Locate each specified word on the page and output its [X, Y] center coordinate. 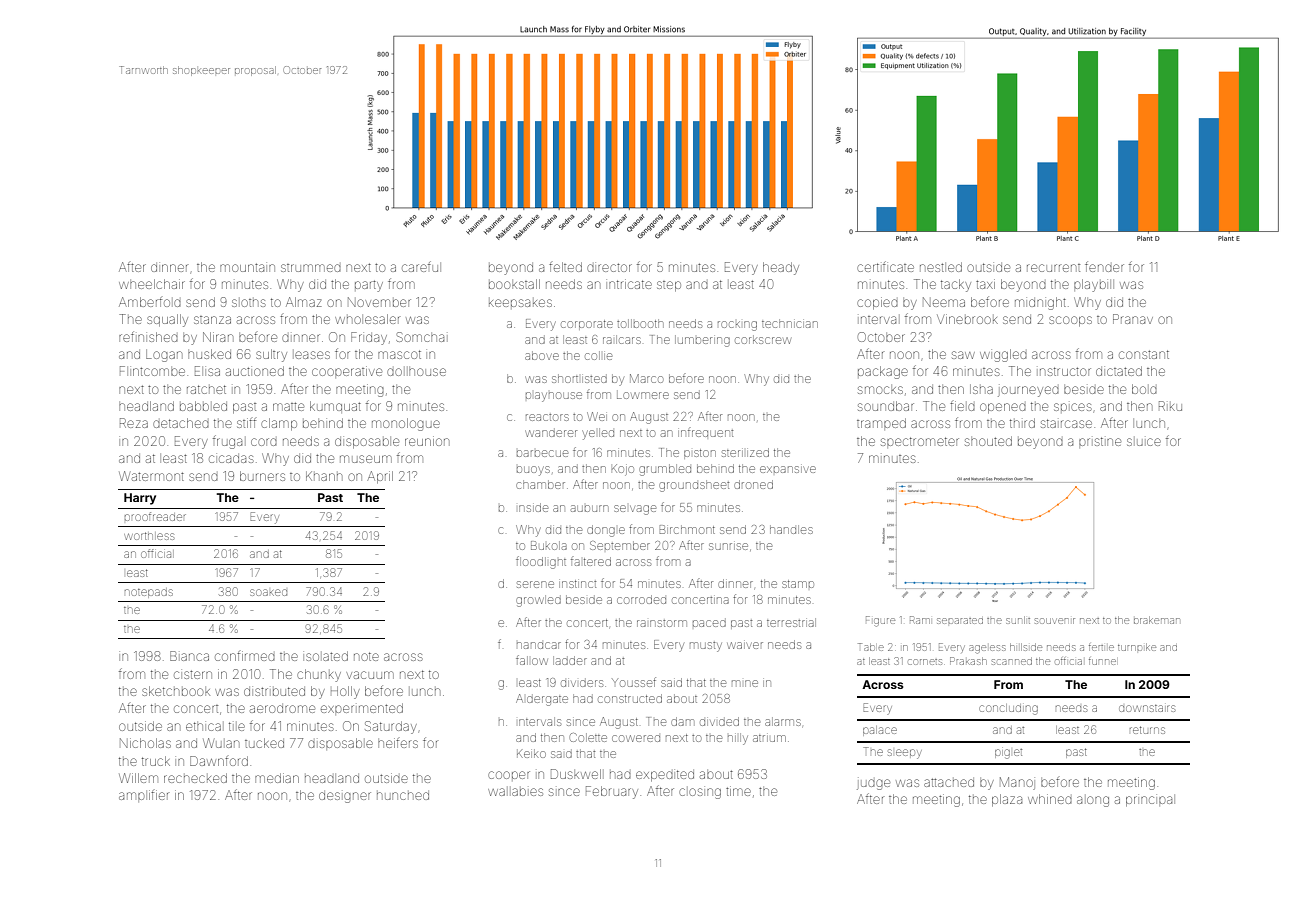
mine [745, 683]
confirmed [245, 656]
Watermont [151, 476]
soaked [268, 592]
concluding [1008, 709]
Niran [218, 337]
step [669, 286]
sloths [249, 303]
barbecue [542, 453]
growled [538, 601]
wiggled [1003, 355]
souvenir [1055, 621]
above [542, 355]
